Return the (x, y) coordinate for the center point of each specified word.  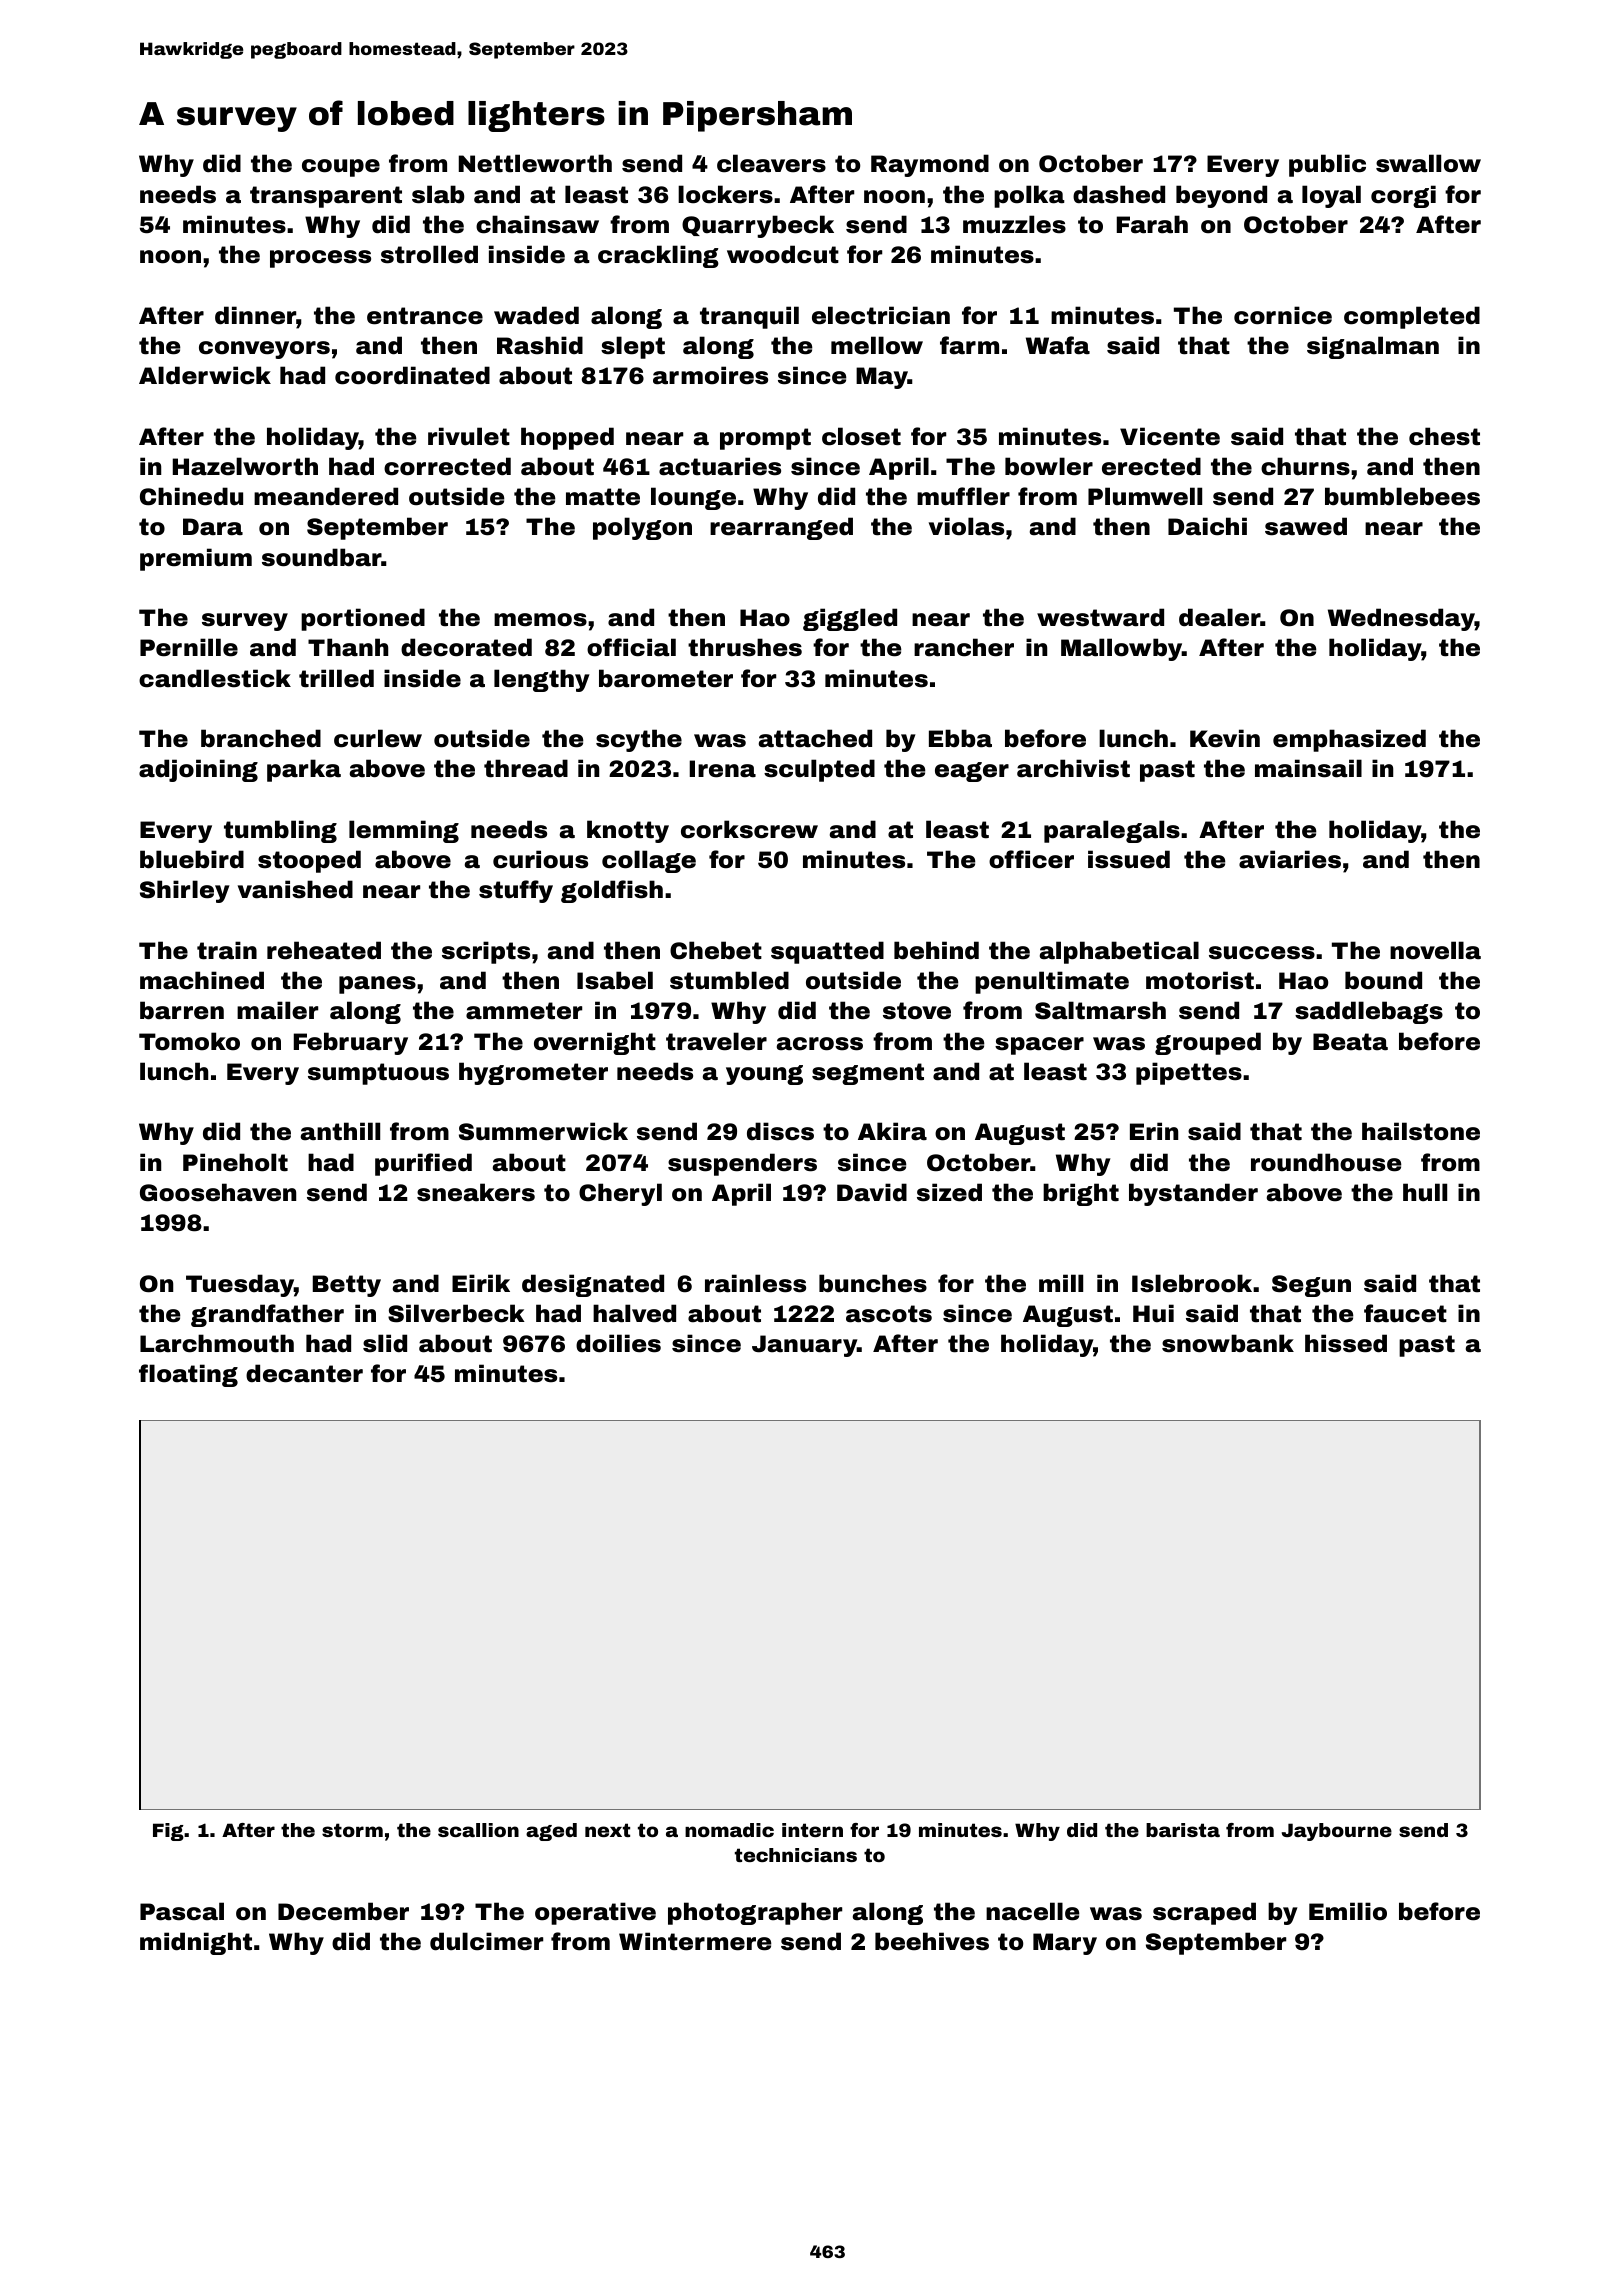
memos (540, 620)
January (804, 1346)
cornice (1283, 315)
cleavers (771, 163)
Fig (168, 1832)
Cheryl (620, 1194)
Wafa (1058, 345)
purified (423, 1164)
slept (633, 347)
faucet (1405, 1313)
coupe (341, 168)
